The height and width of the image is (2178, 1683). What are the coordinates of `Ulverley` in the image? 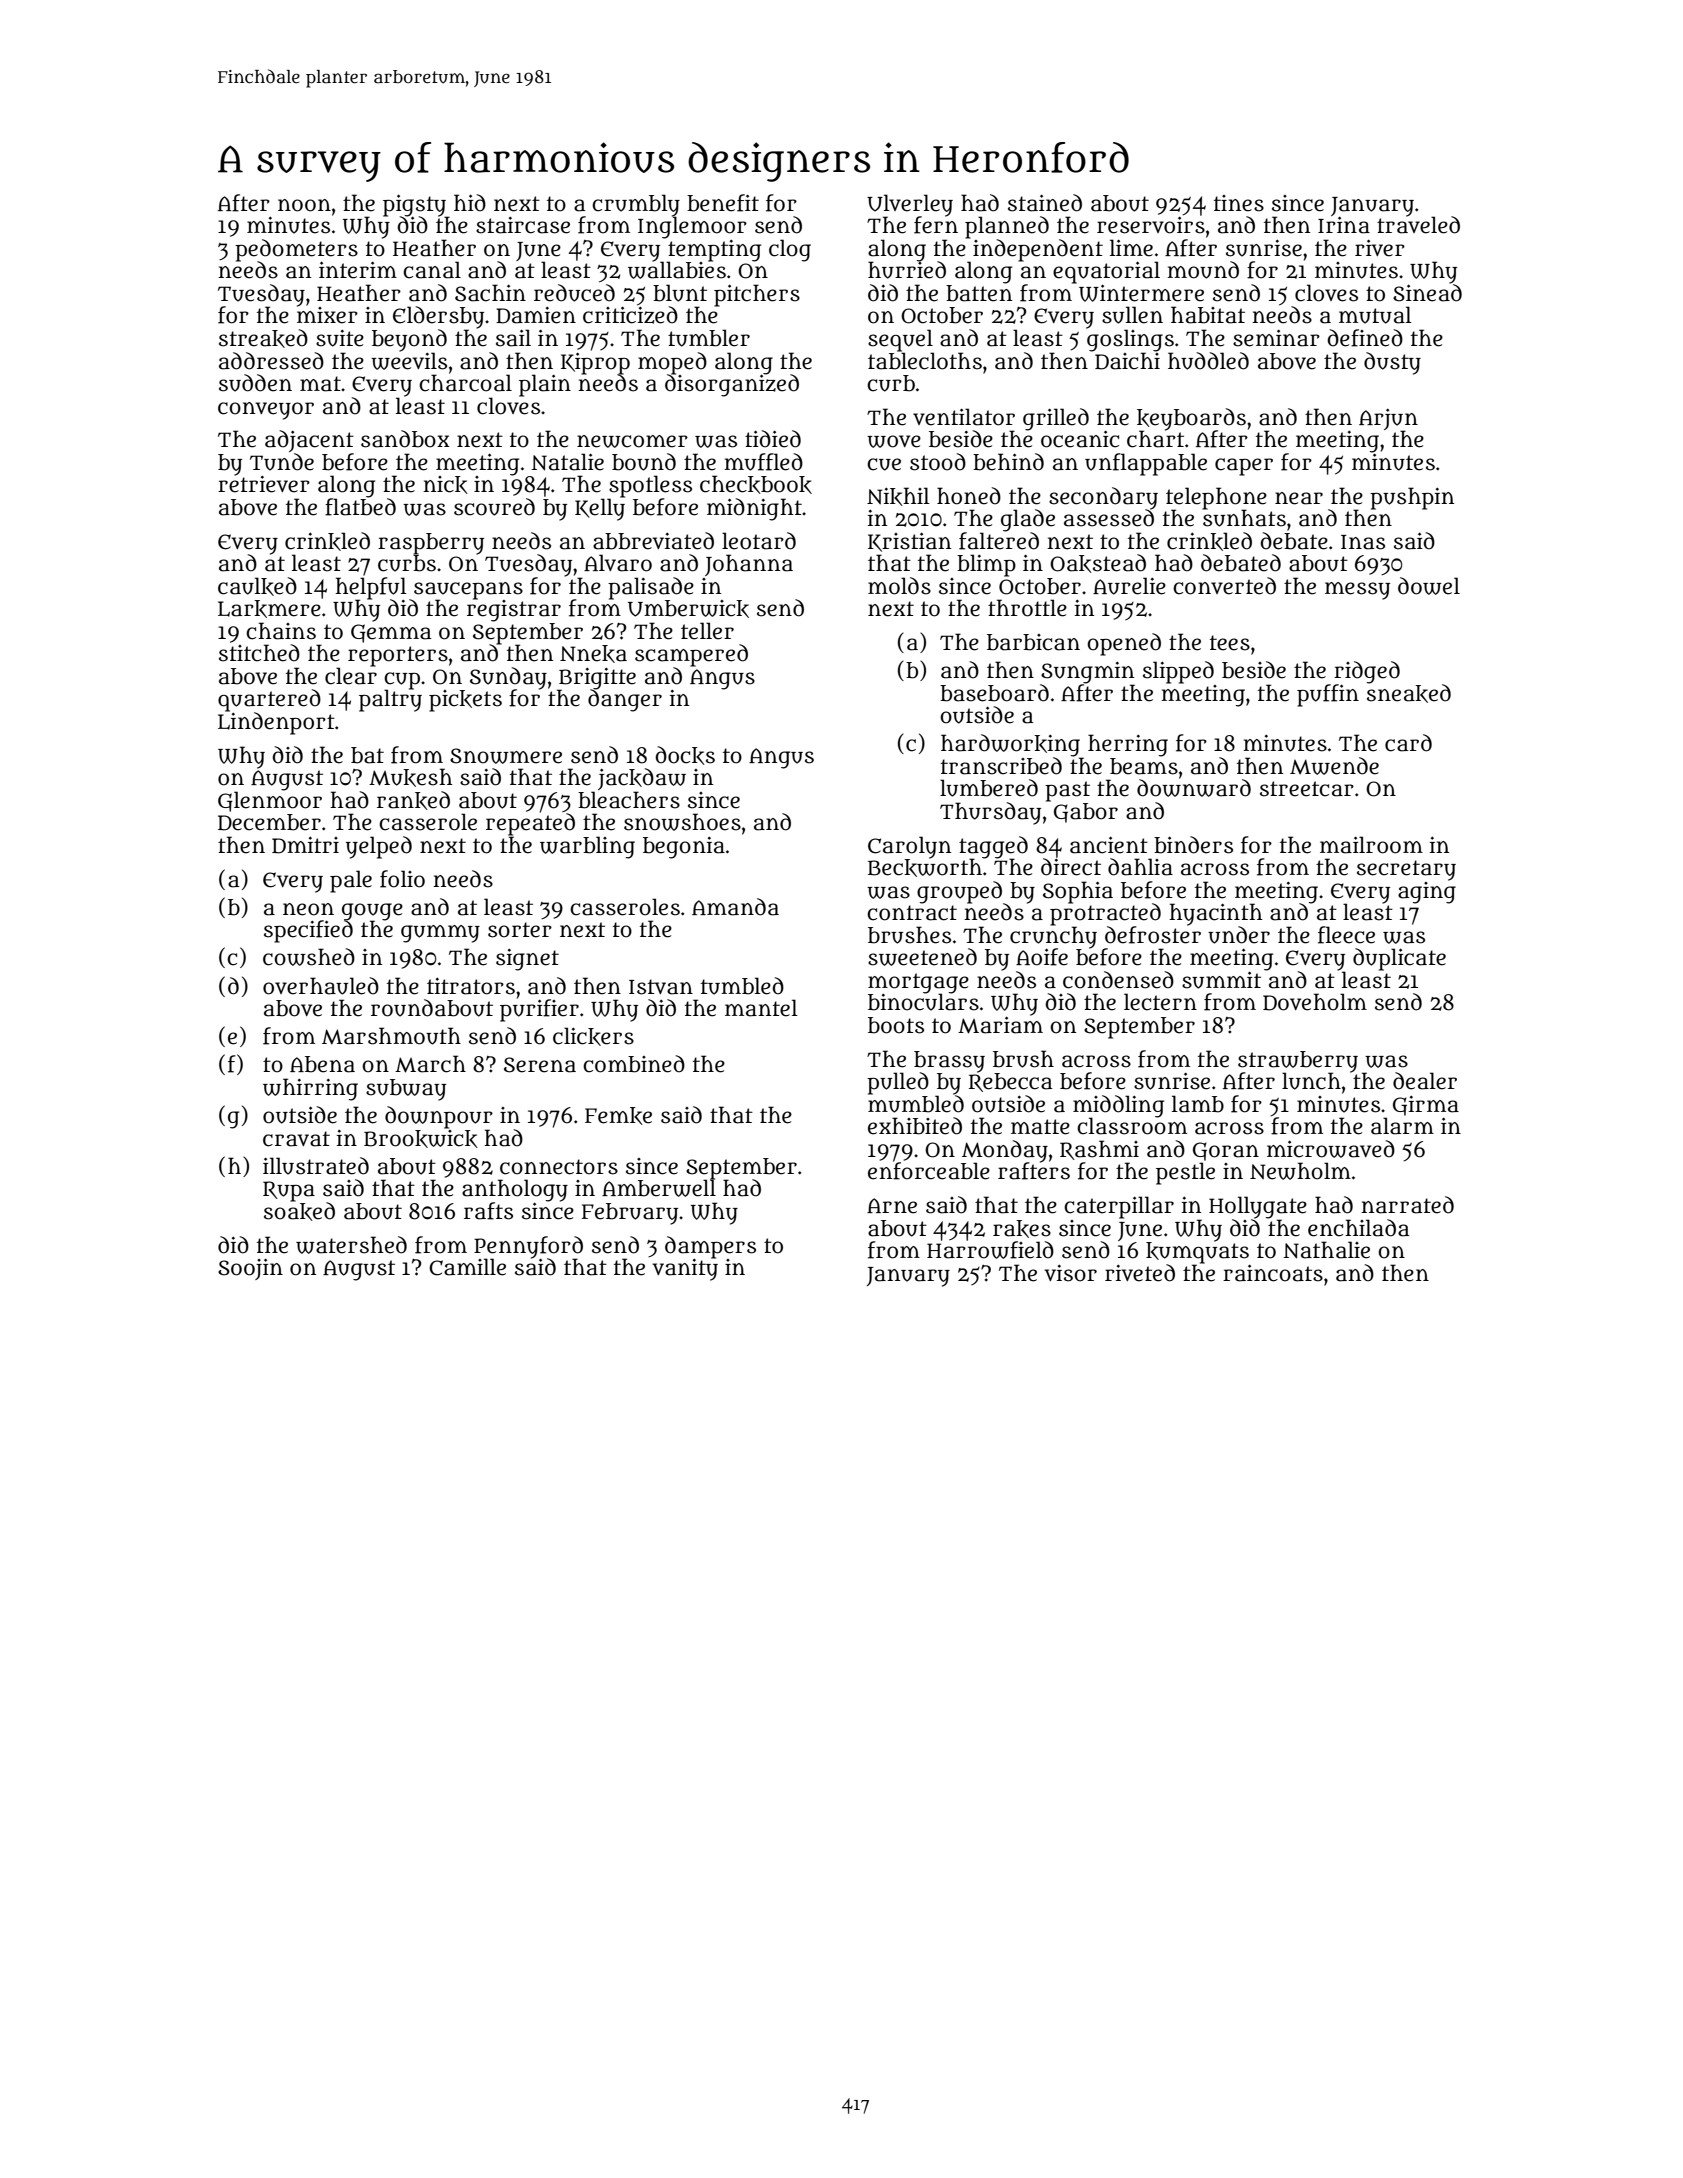 It's located at (910, 205).
